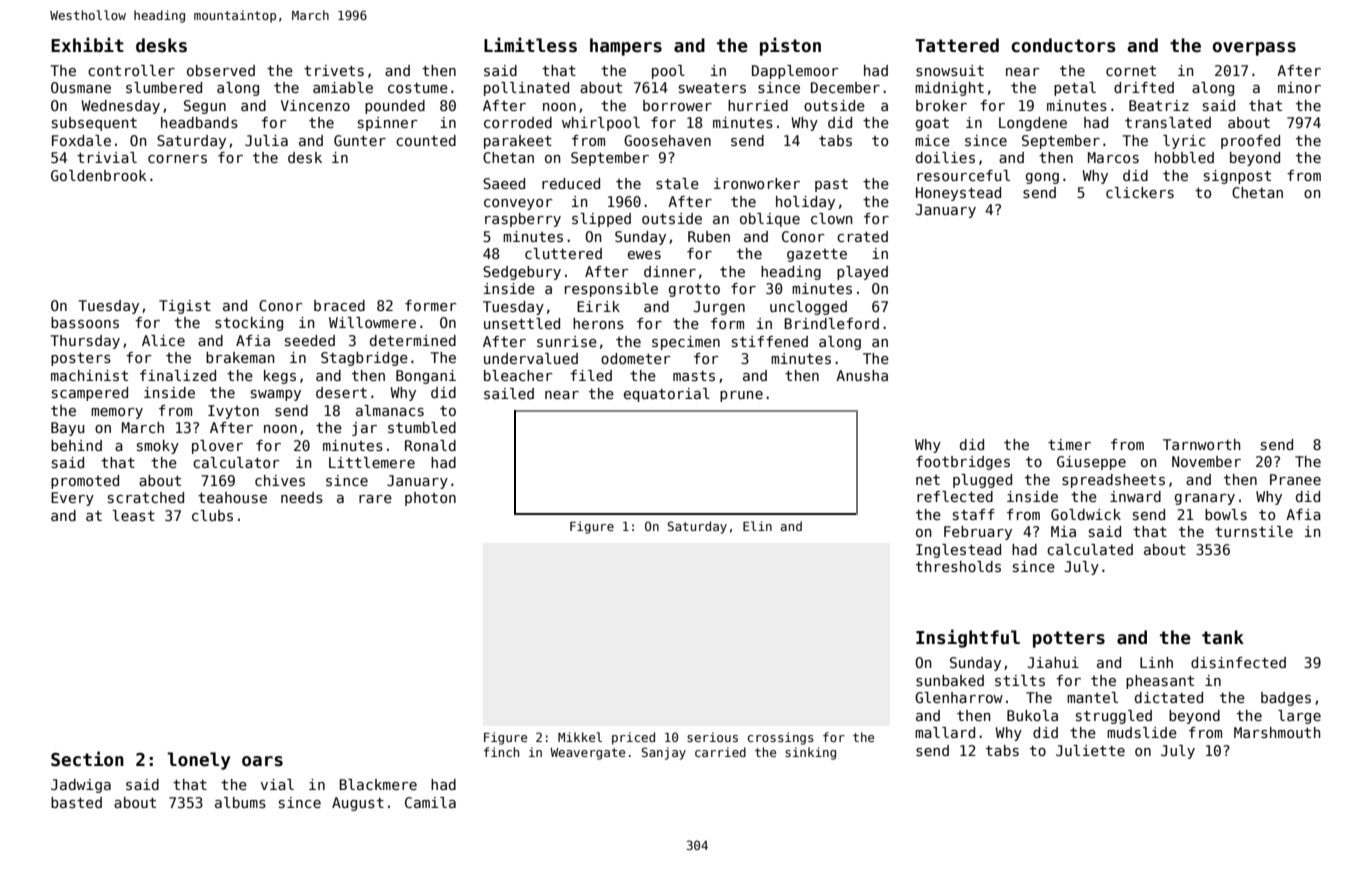 This document has width=1372, height=887. Describe the element at coordinates (85, 342) in the document. I see `Thursday` at that location.
